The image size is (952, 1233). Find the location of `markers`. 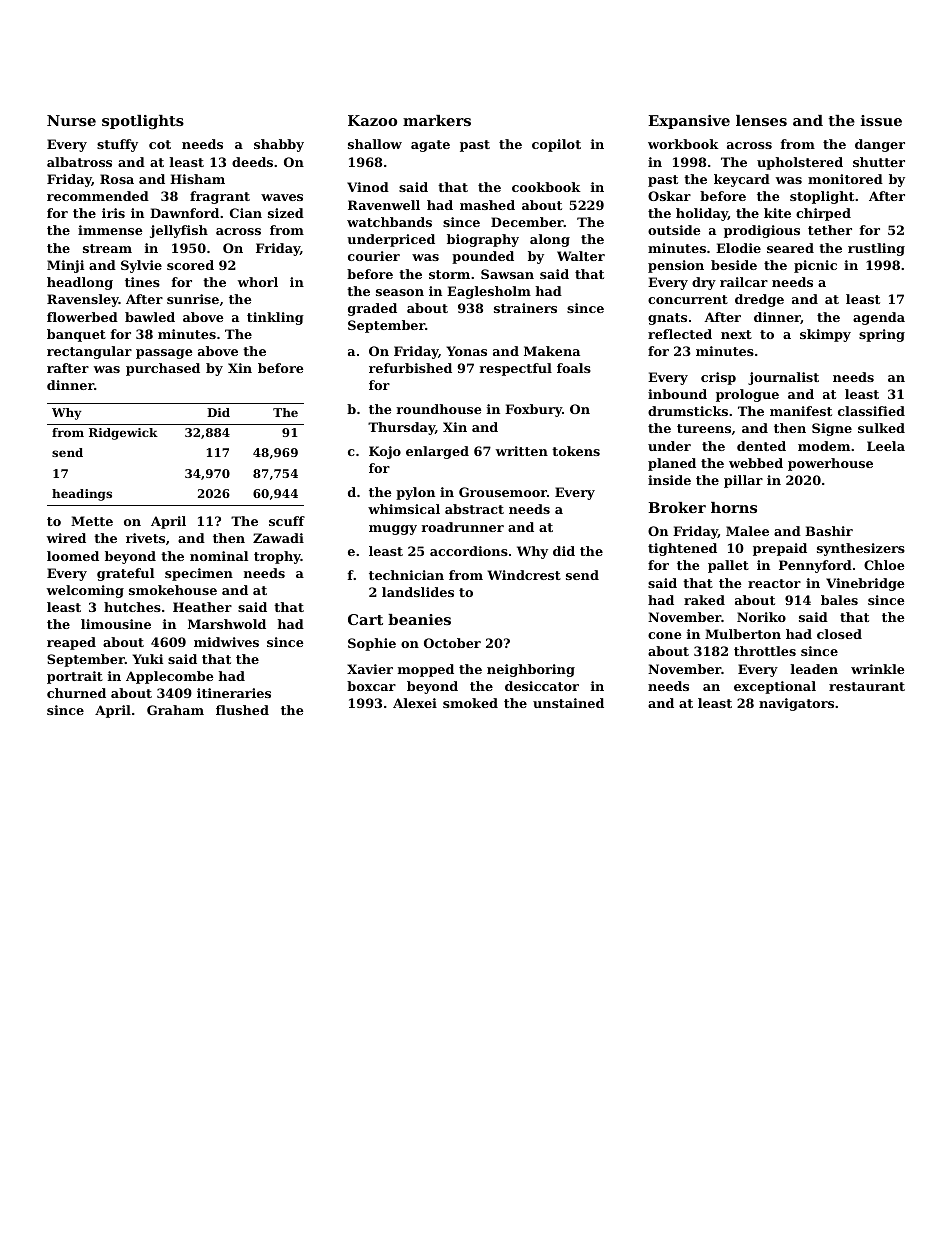

markers is located at coordinates (437, 120).
